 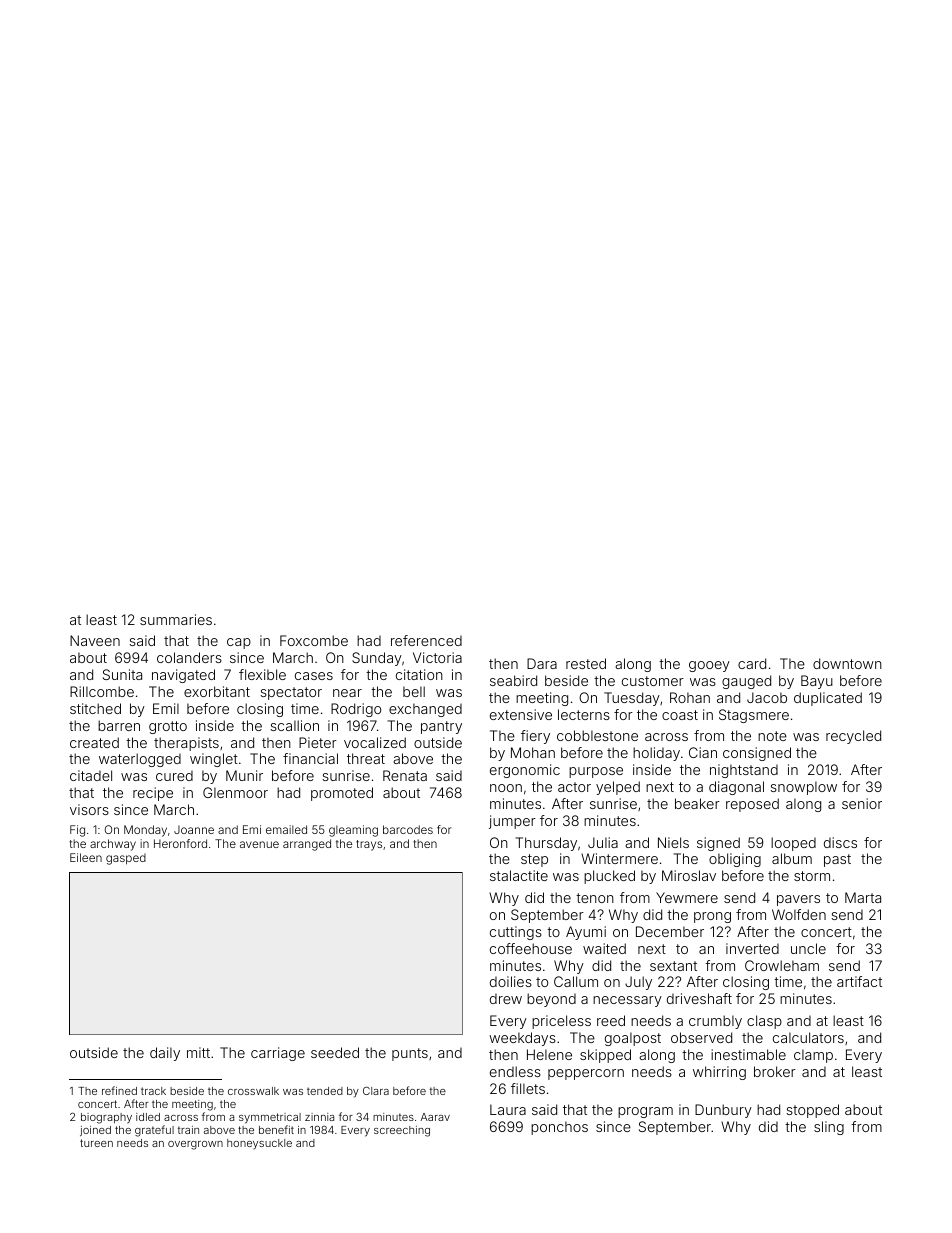 I want to click on Bayu, so click(x=817, y=682).
